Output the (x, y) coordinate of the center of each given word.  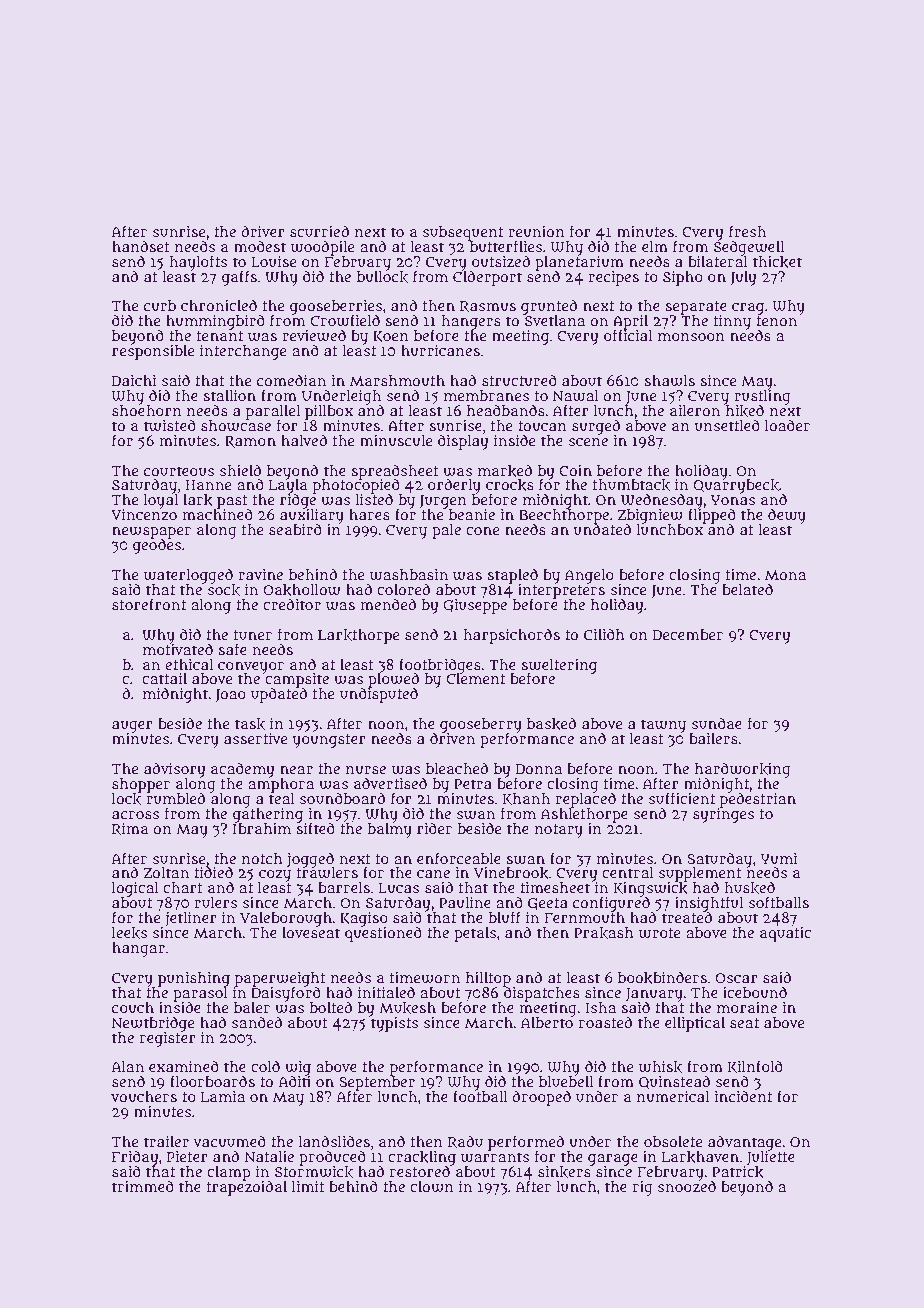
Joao (230, 696)
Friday (135, 1158)
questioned (383, 934)
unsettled (727, 425)
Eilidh (604, 634)
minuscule (396, 440)
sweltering (559, 666)
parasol (200, 994)
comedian (291, 380)
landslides (334, 1141)
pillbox (329, 412)
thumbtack (631, 485)
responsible (153, 352)
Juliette (771, 1158)
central (628, 872)
